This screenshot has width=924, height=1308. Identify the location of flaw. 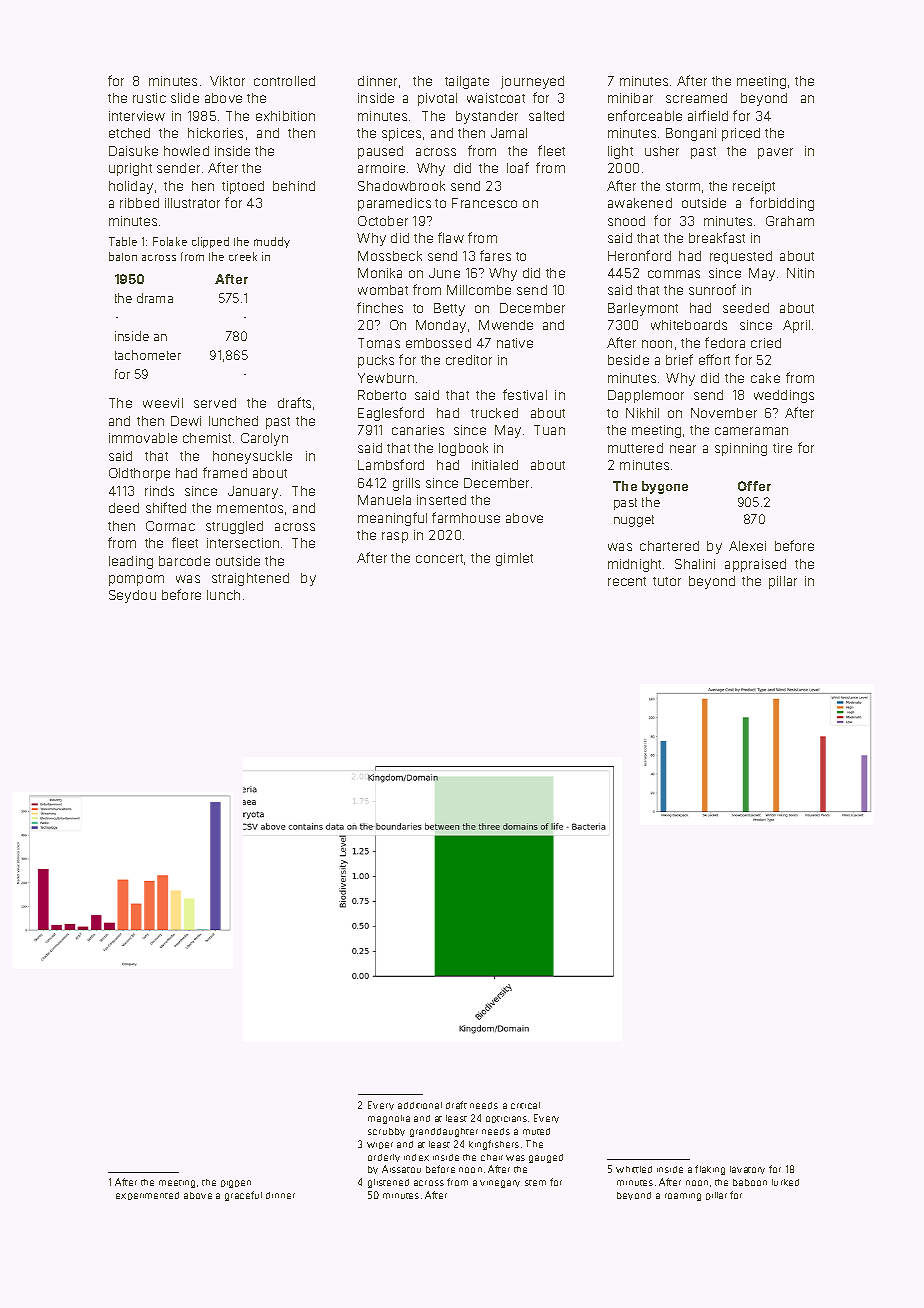
(451, 237).
